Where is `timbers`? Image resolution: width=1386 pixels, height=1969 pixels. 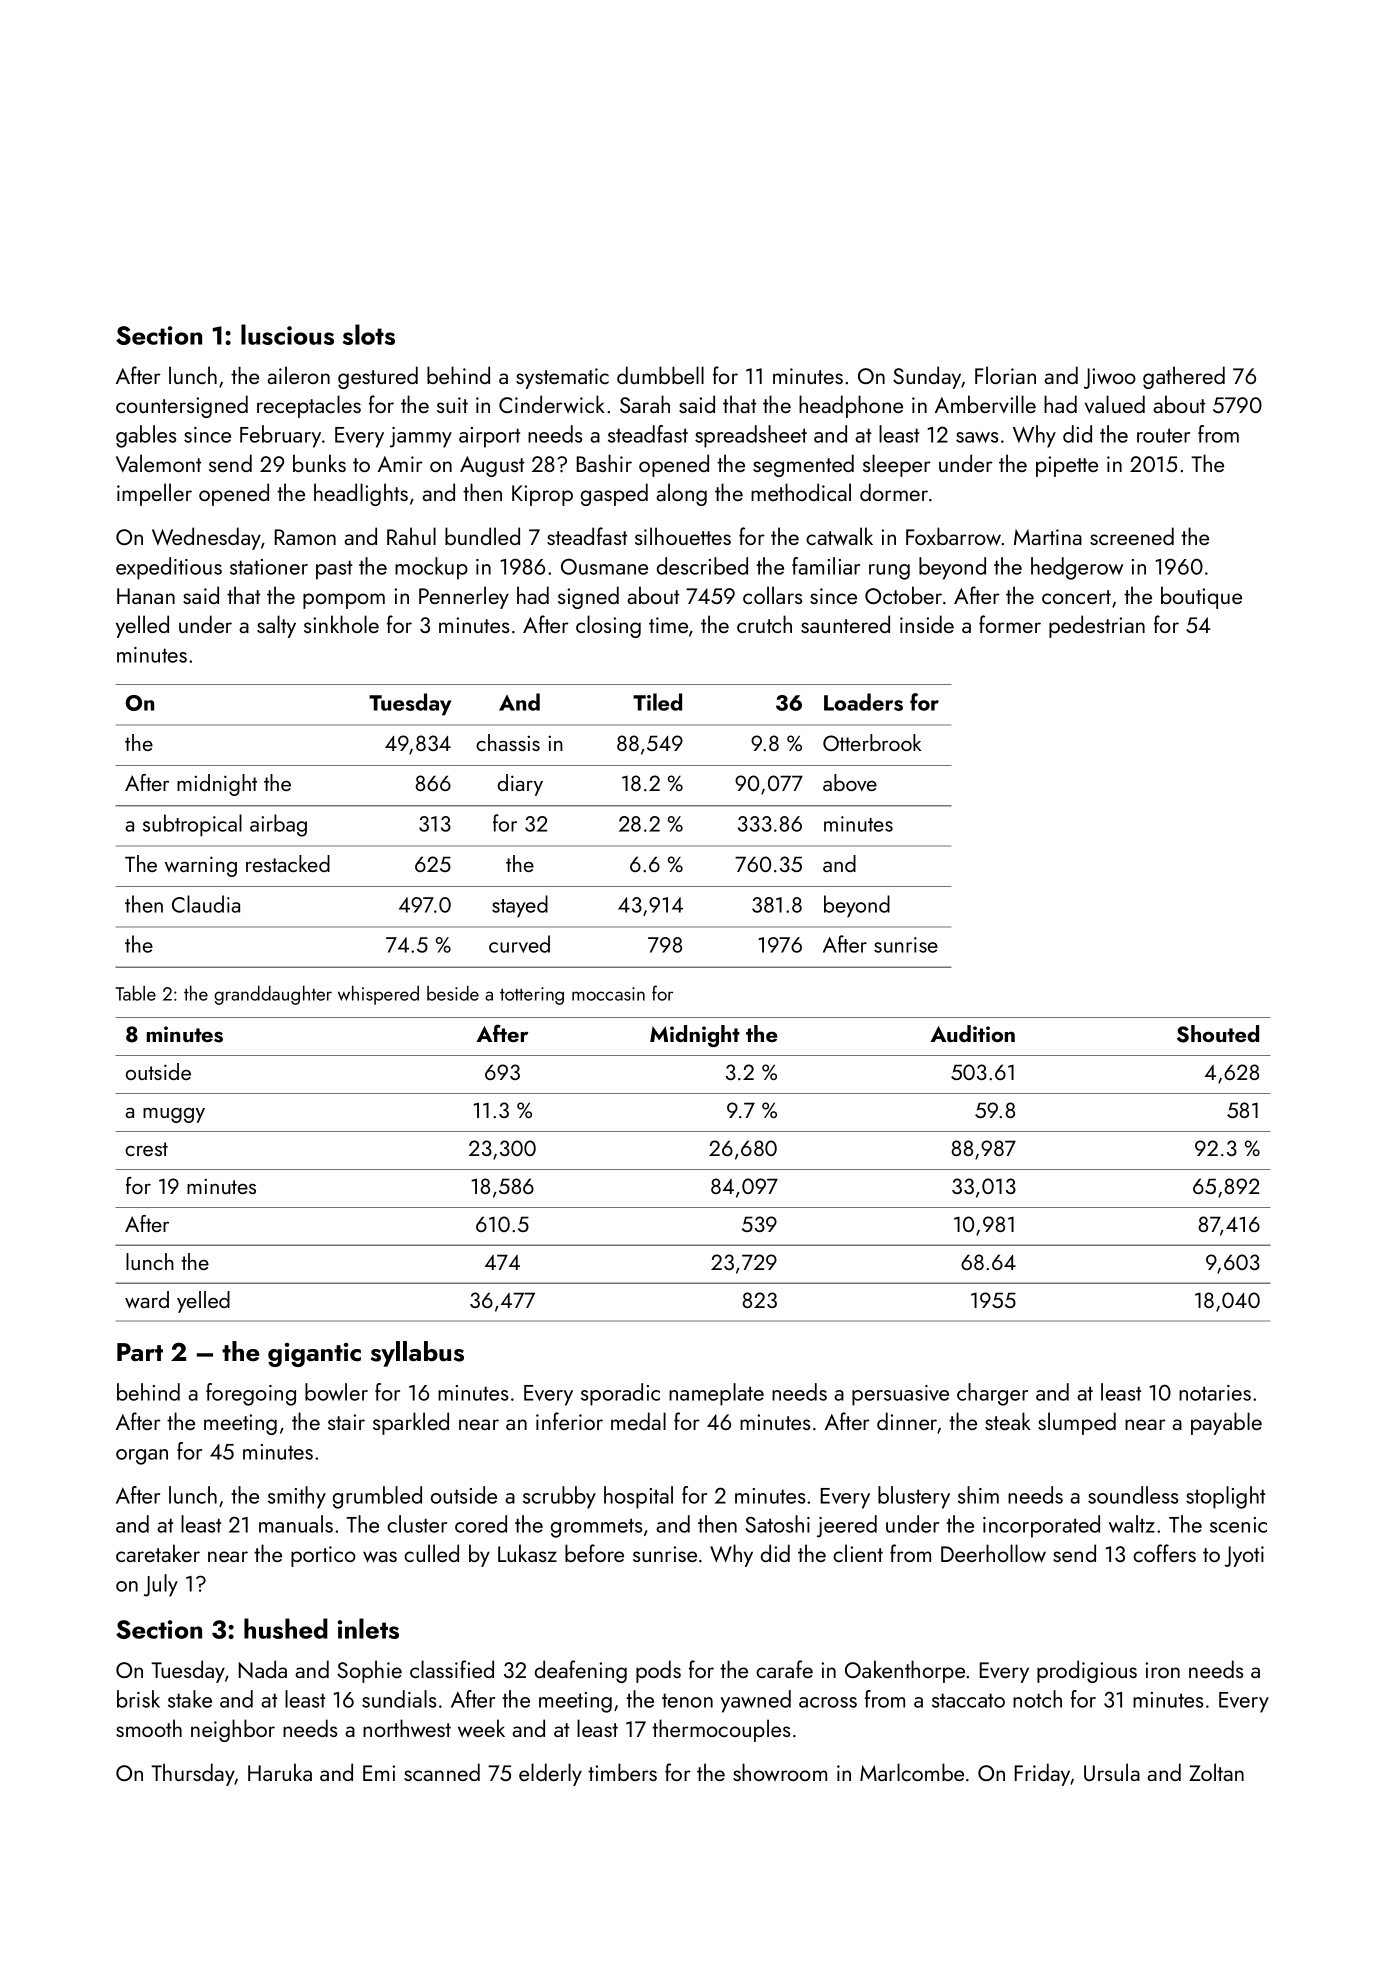
timbers is located at coordinates (622, 1772).
